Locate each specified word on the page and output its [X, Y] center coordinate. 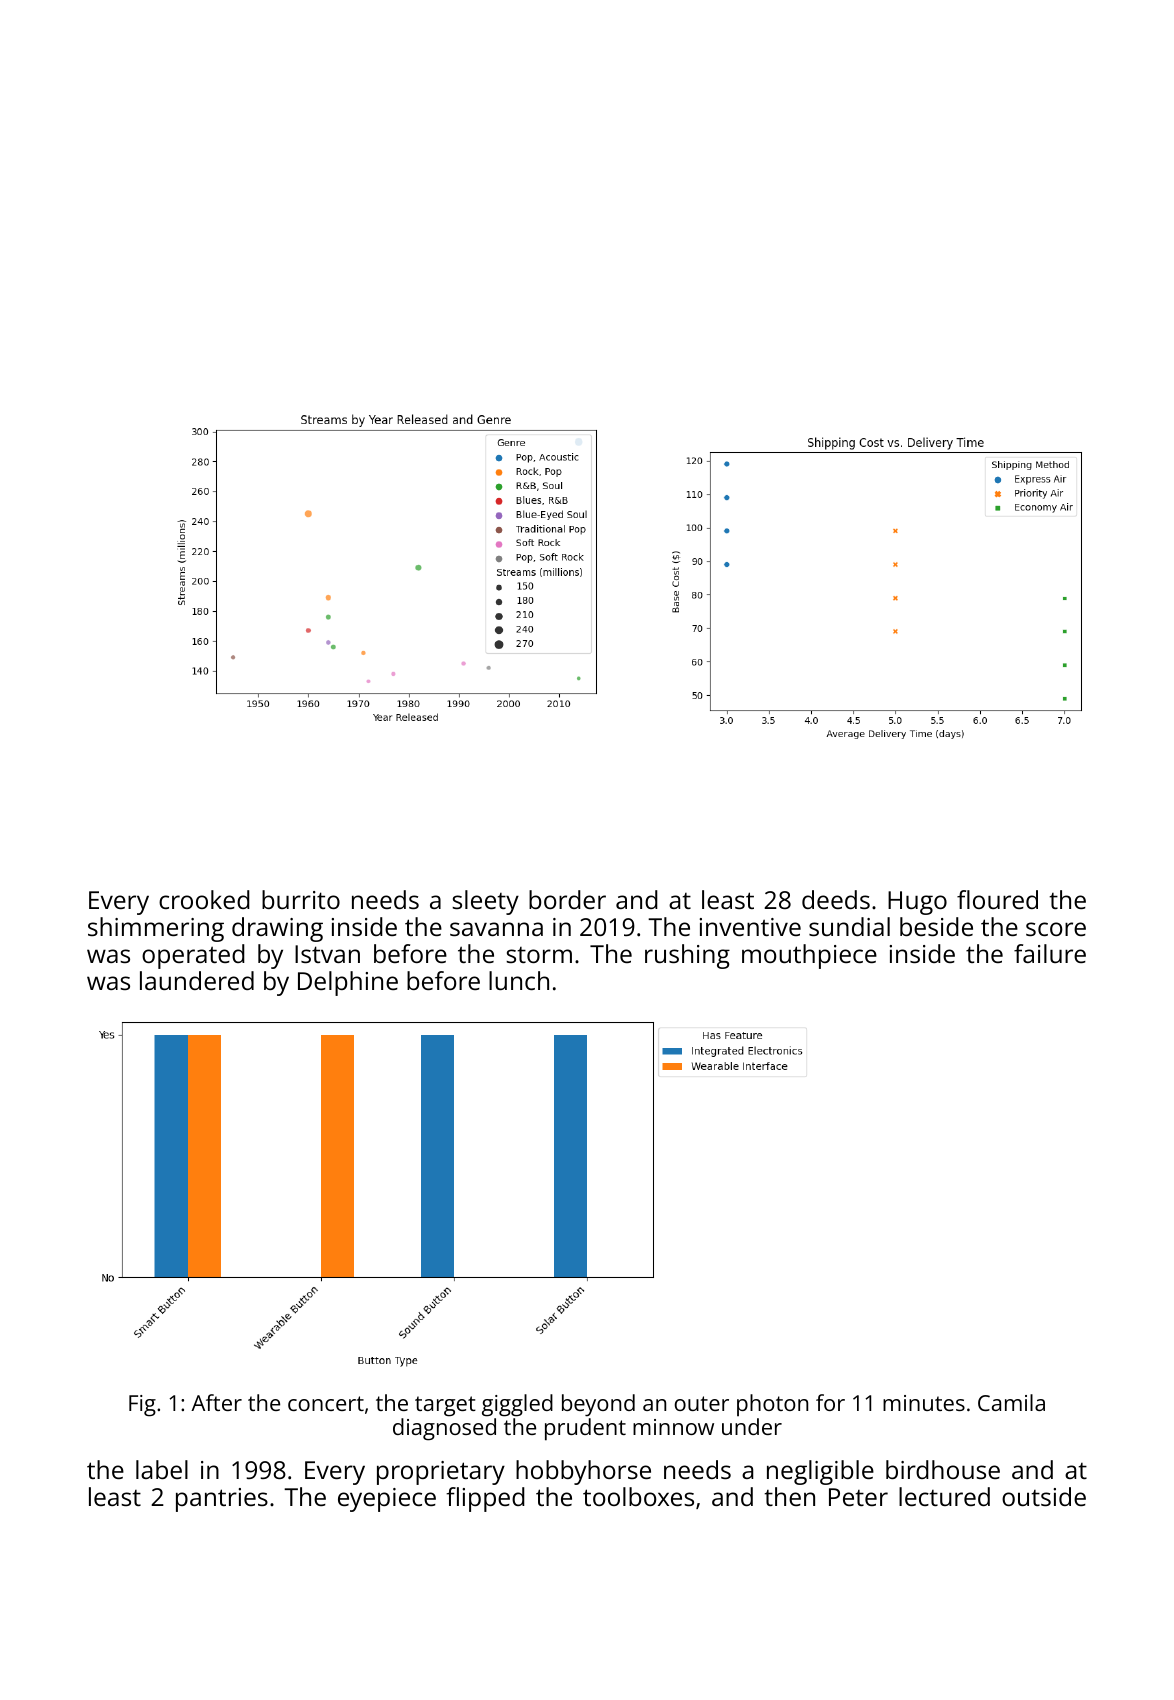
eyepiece [387, 1500]
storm [539, 955]
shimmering [156, 929]
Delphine [348, 983]
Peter [858, 1497]
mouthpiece [809, 956]
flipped [485, 1499]
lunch [519, 980]
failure [1050, 953]
